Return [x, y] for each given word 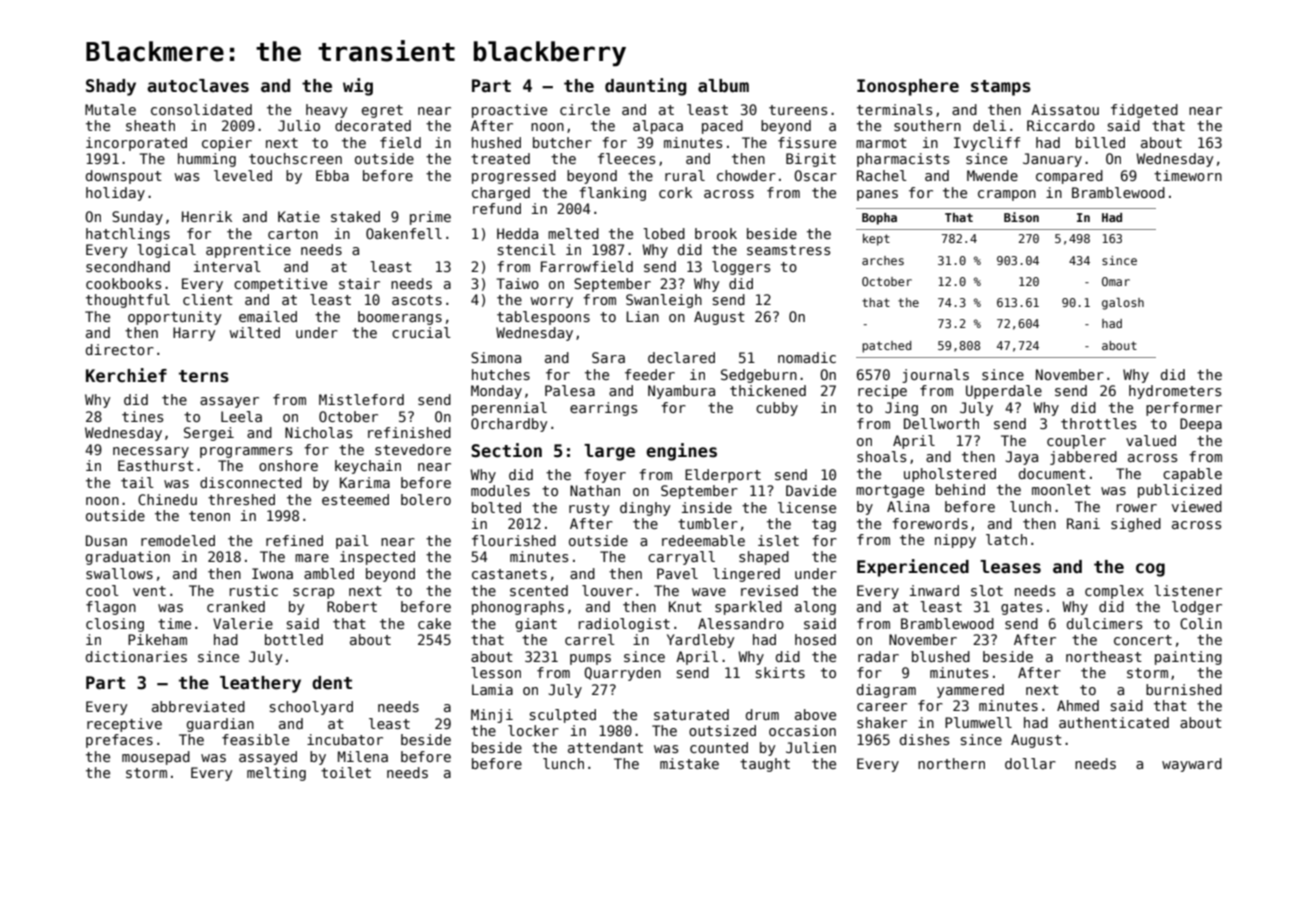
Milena [363, 756]
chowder [746, 175]
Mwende [992, 175]
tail [137, 482]
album [723, 86]
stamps [1001, 88]
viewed [1197, 506]
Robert [352, 606]
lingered [746, 575]
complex [1114, 592]
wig [358, 87]
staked [355, 216]
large [609, 452]
